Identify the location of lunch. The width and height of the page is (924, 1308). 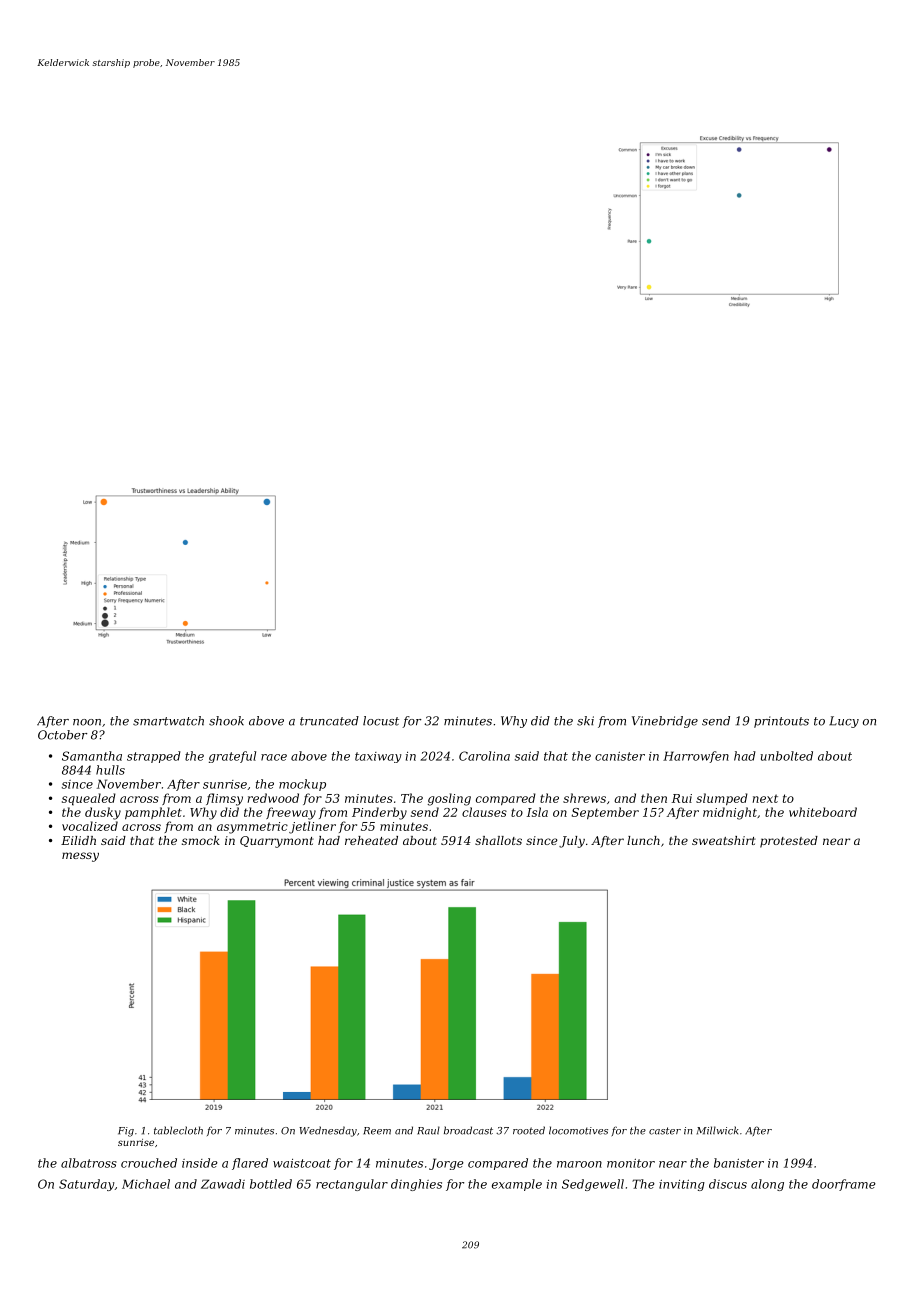
(643, 840).
